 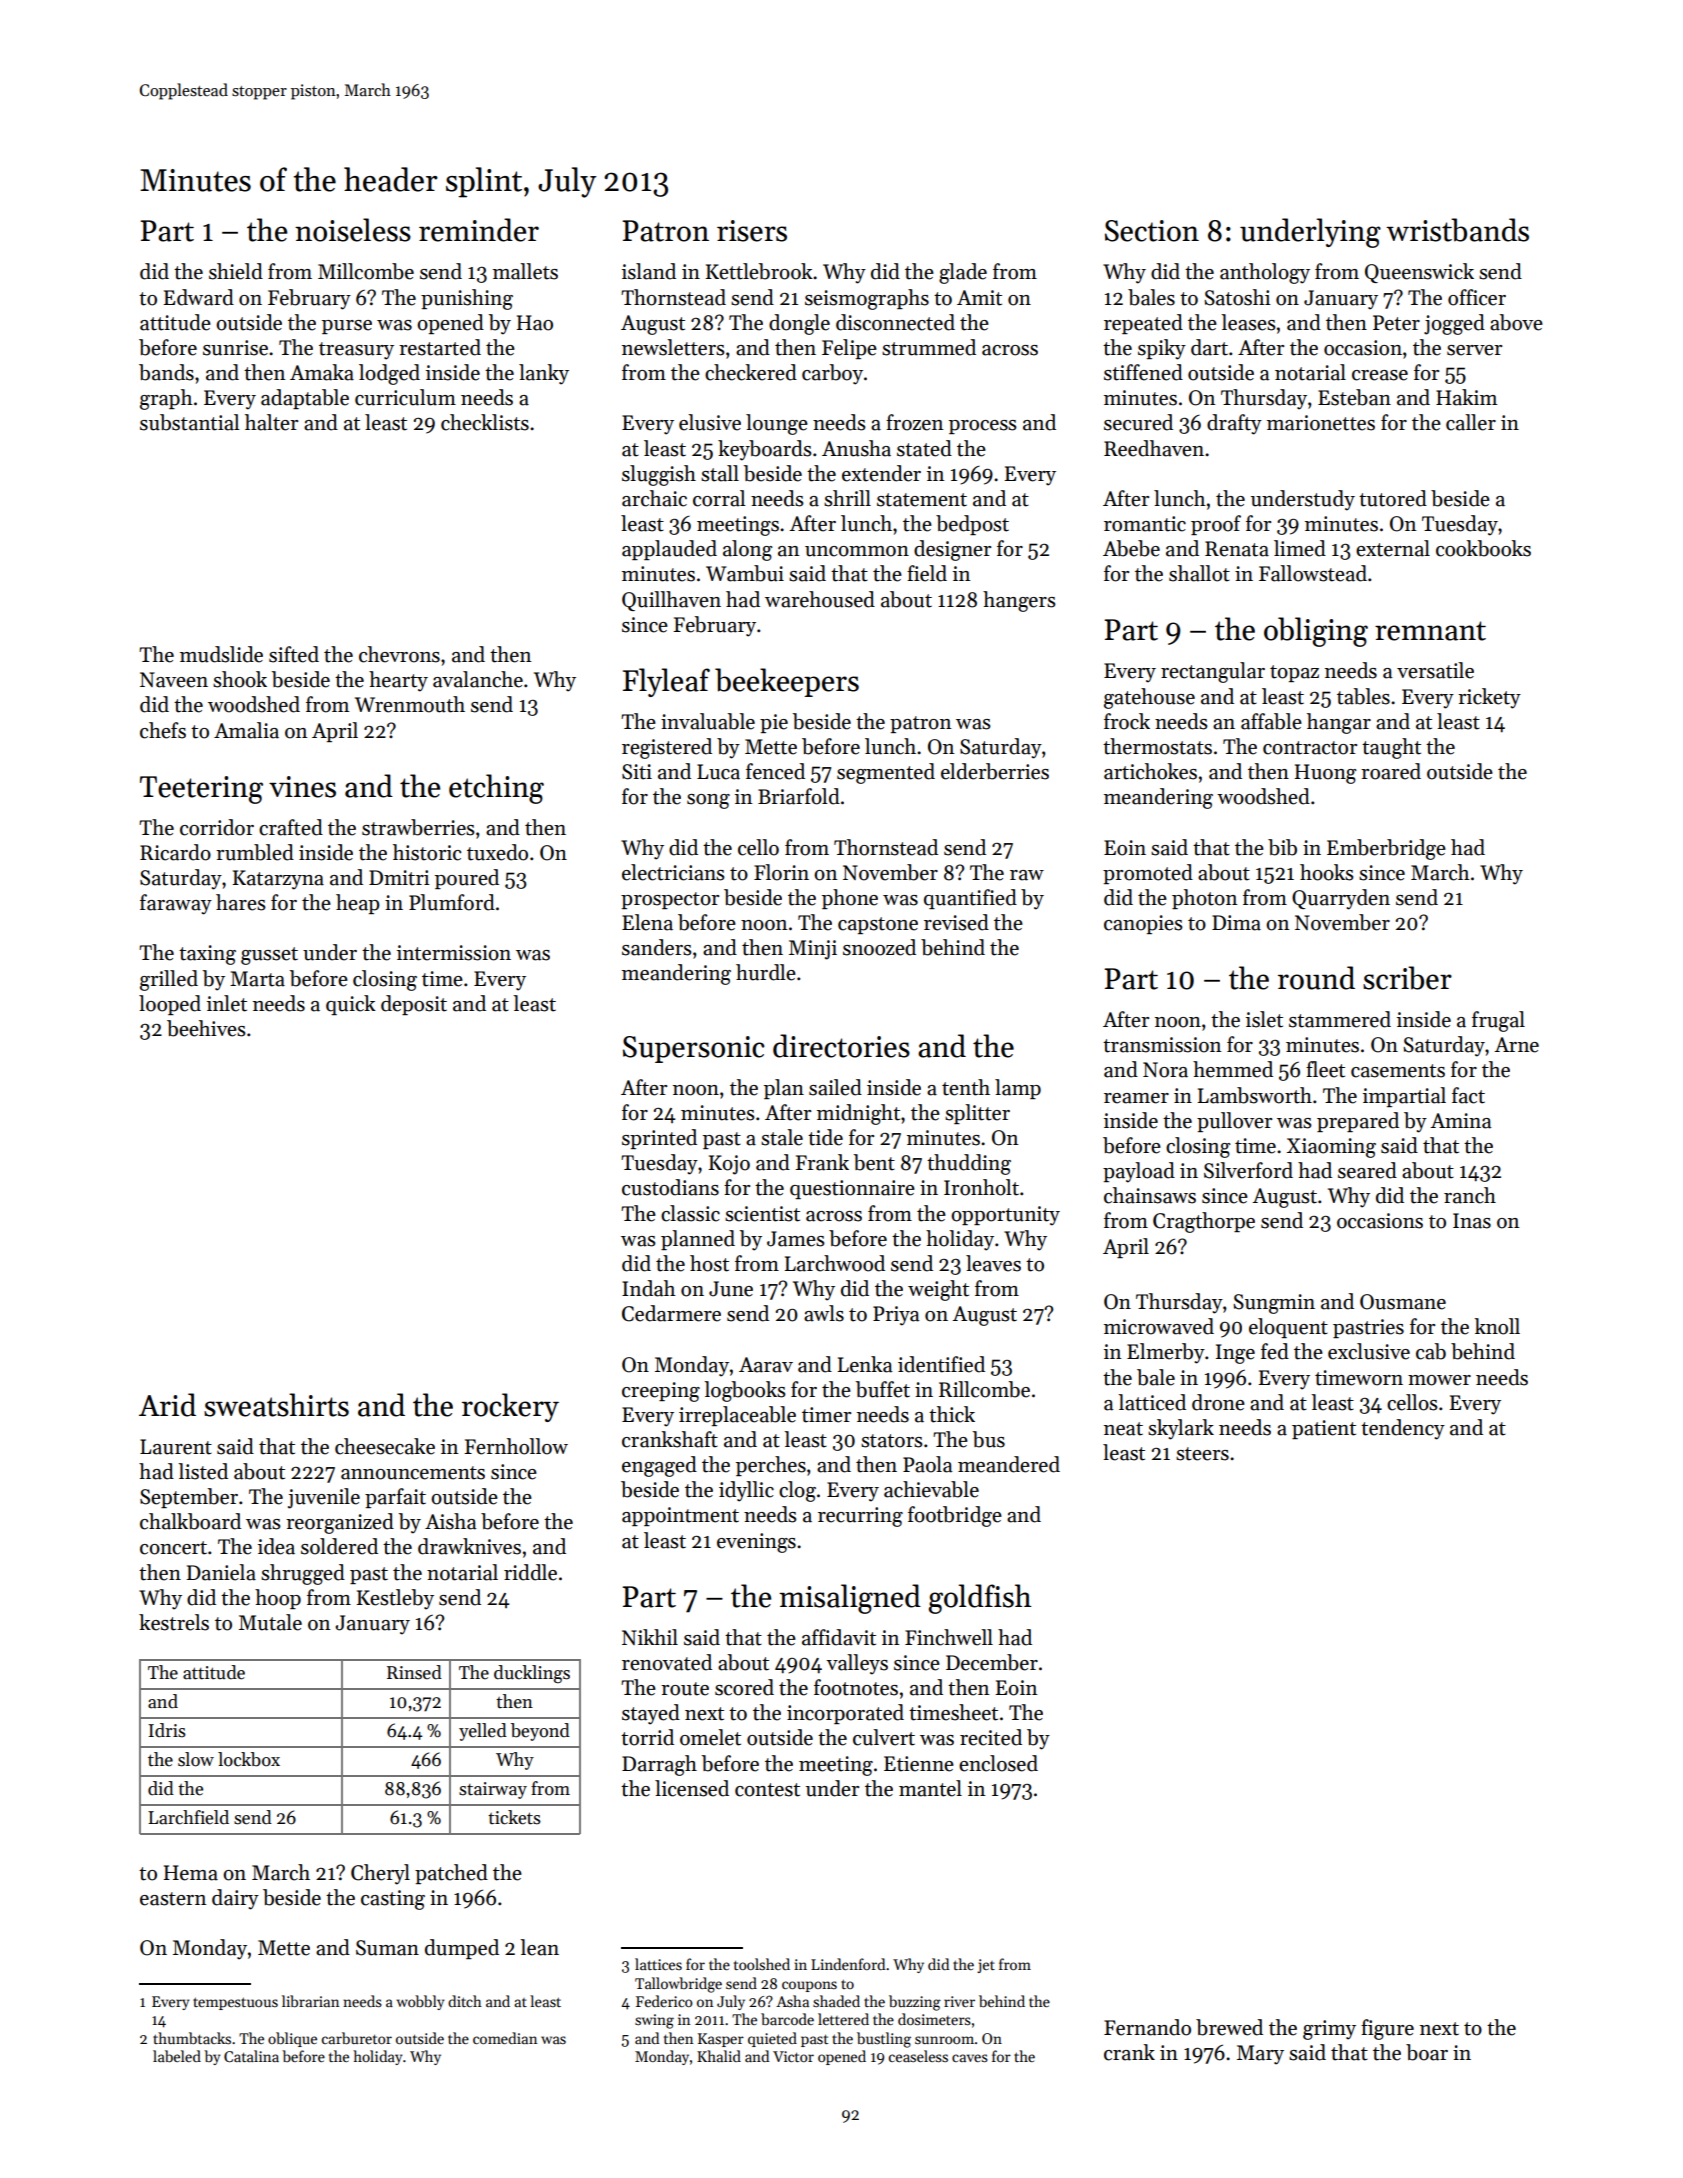 I want to click on Section, so click(x=1152, y=231).
